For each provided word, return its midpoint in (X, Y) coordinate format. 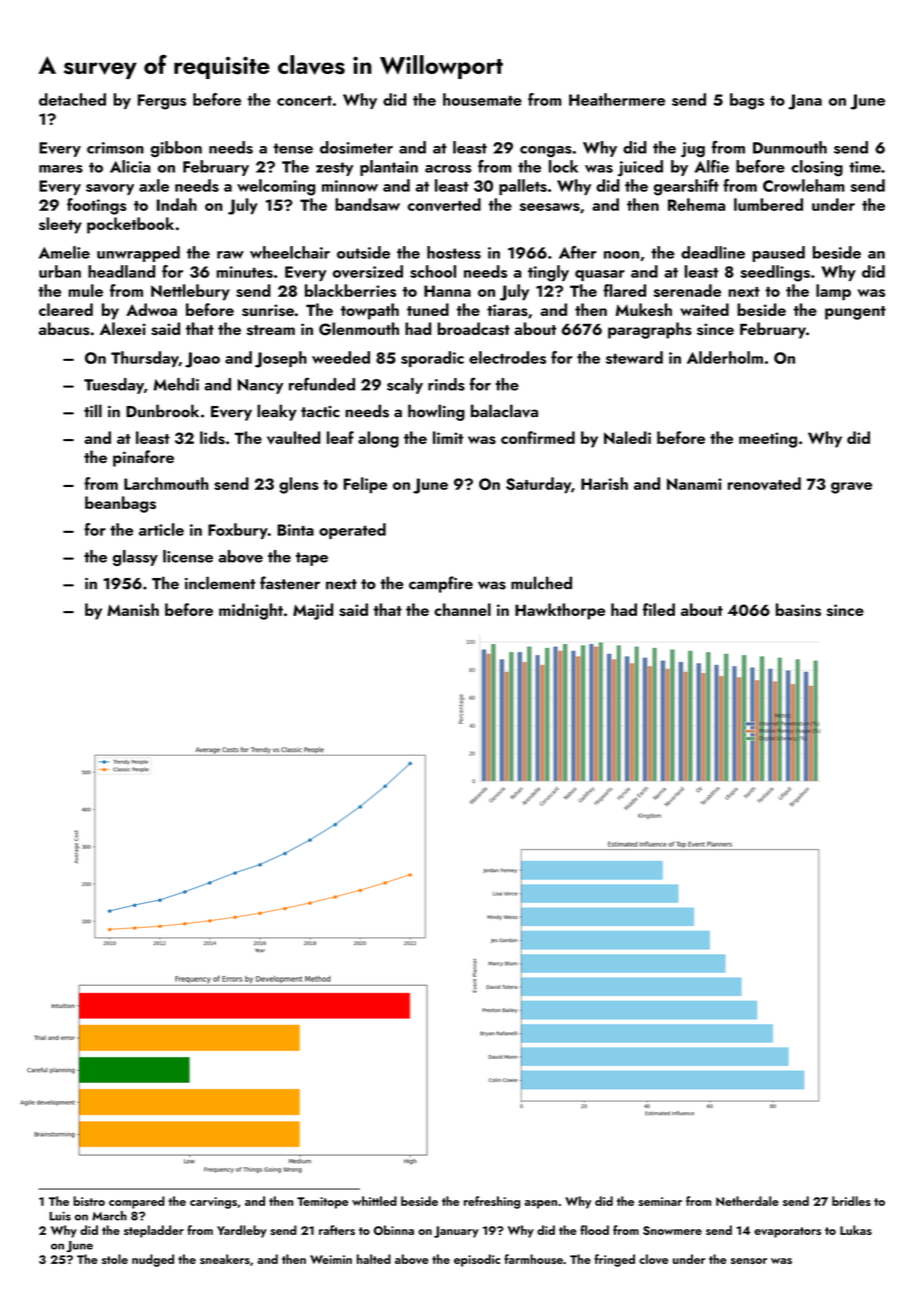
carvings (213, 1203)
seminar (660, 1201)
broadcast (474, 328)
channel (462, 609)
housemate (482, 99)
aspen (541, 1204)
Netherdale (747, 1201)
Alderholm (725, 357)
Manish (133, 609)
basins (798, 609)
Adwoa (151, 309)
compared (137, 1202)
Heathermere (617, 99)
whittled (374, 1201)
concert (304, 100)
